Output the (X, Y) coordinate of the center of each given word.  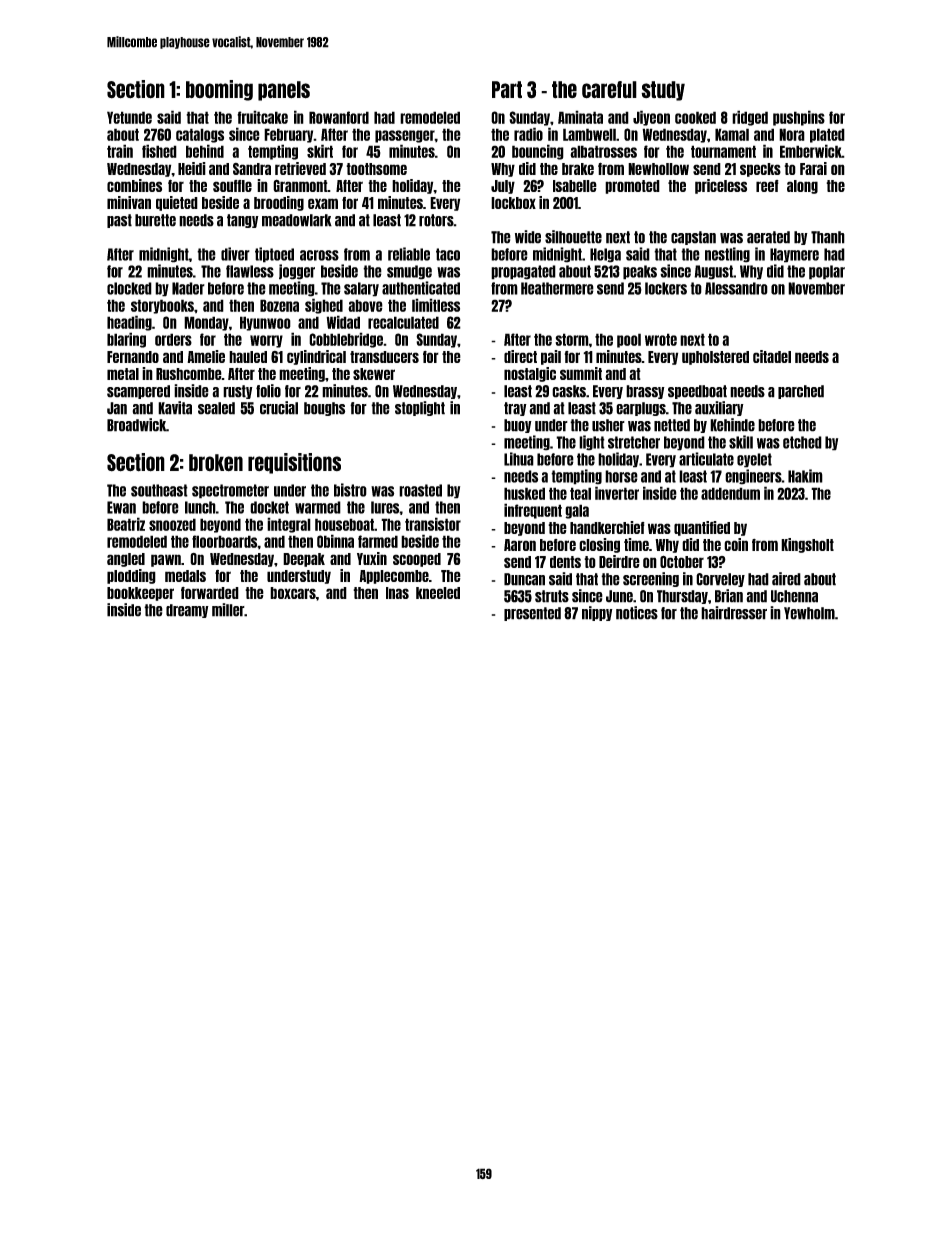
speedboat (697, 392)
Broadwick (137, 425)
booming (219, 90)
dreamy (187, 611)
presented (532, 614)
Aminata (580, 117)
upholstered (715, 358)
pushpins (799, 118)
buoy (518, 426)
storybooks (162, 306)
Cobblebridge (346, 340)
